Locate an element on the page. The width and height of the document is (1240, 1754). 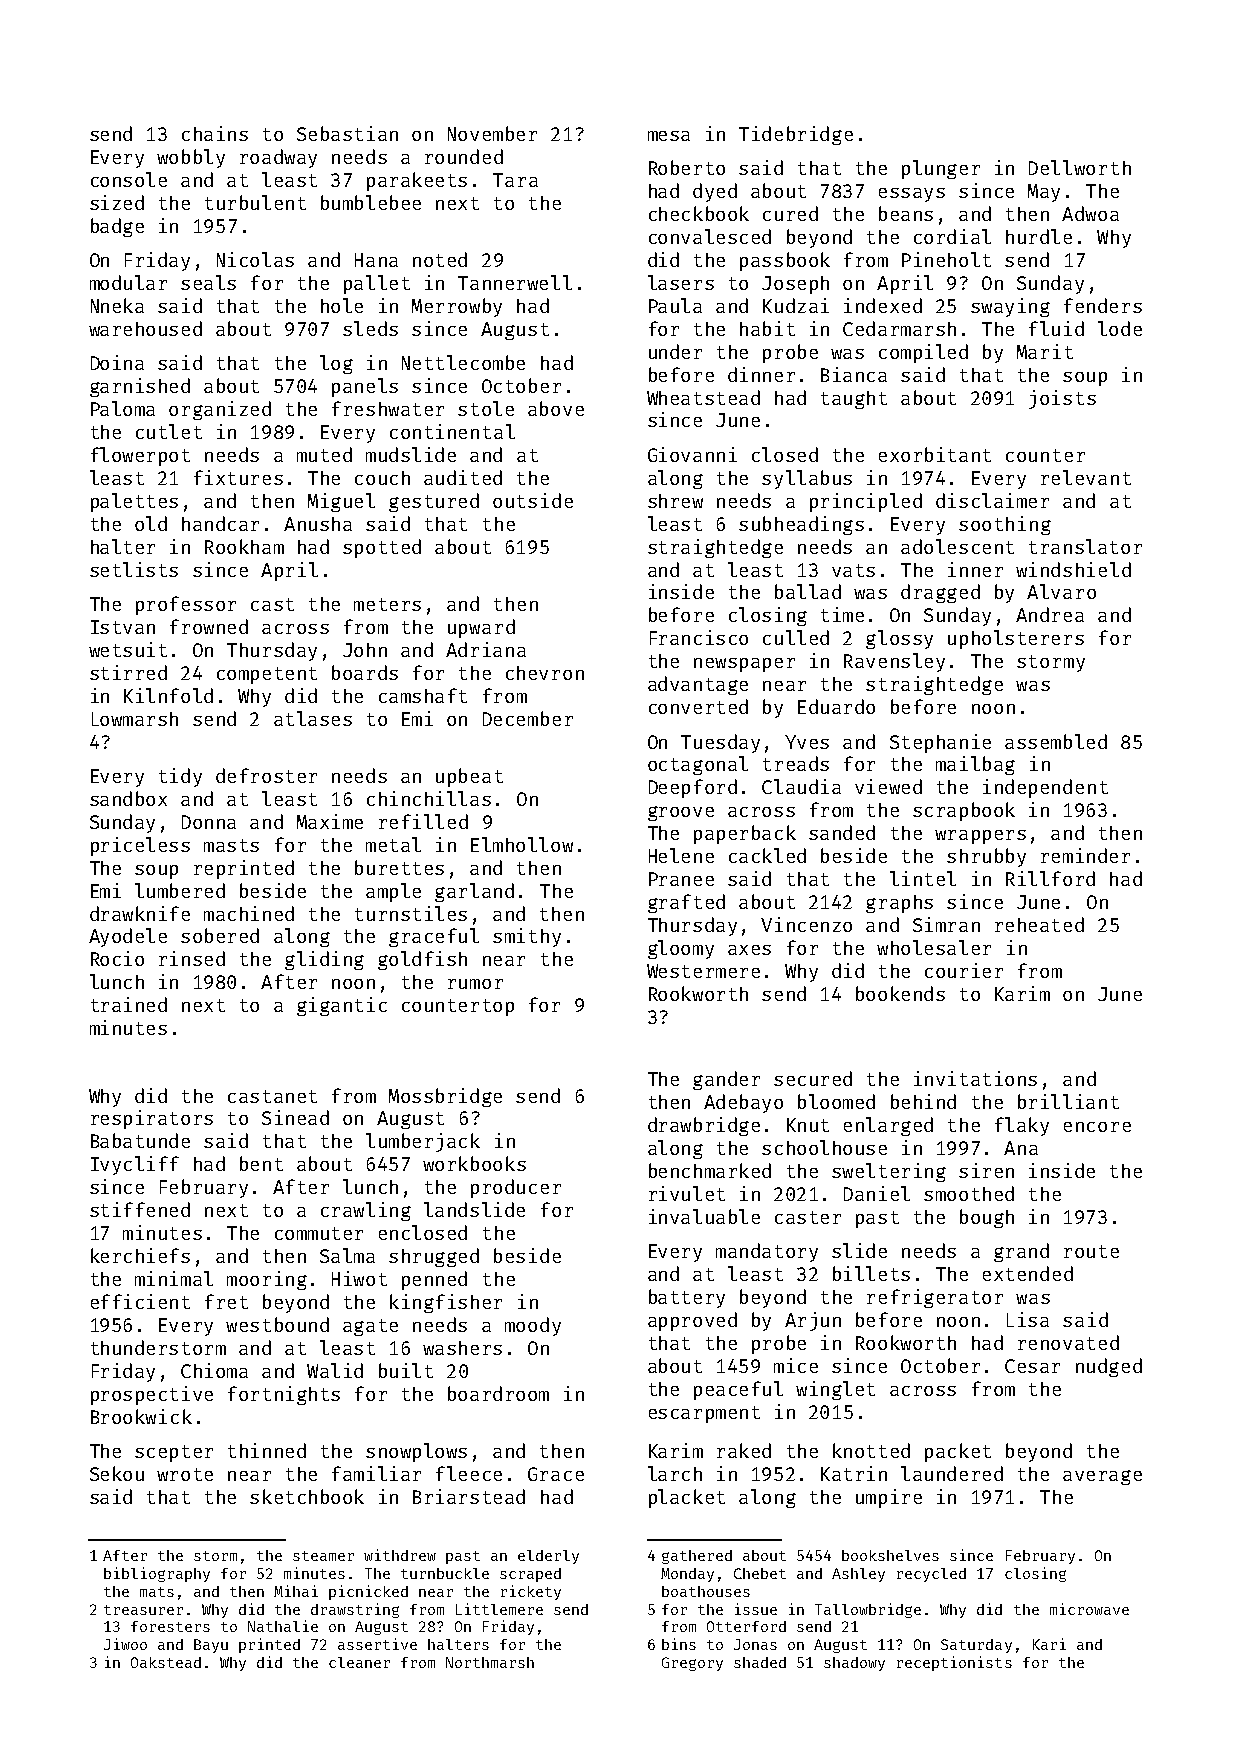
gander is located at coordinates (726, 1080).
